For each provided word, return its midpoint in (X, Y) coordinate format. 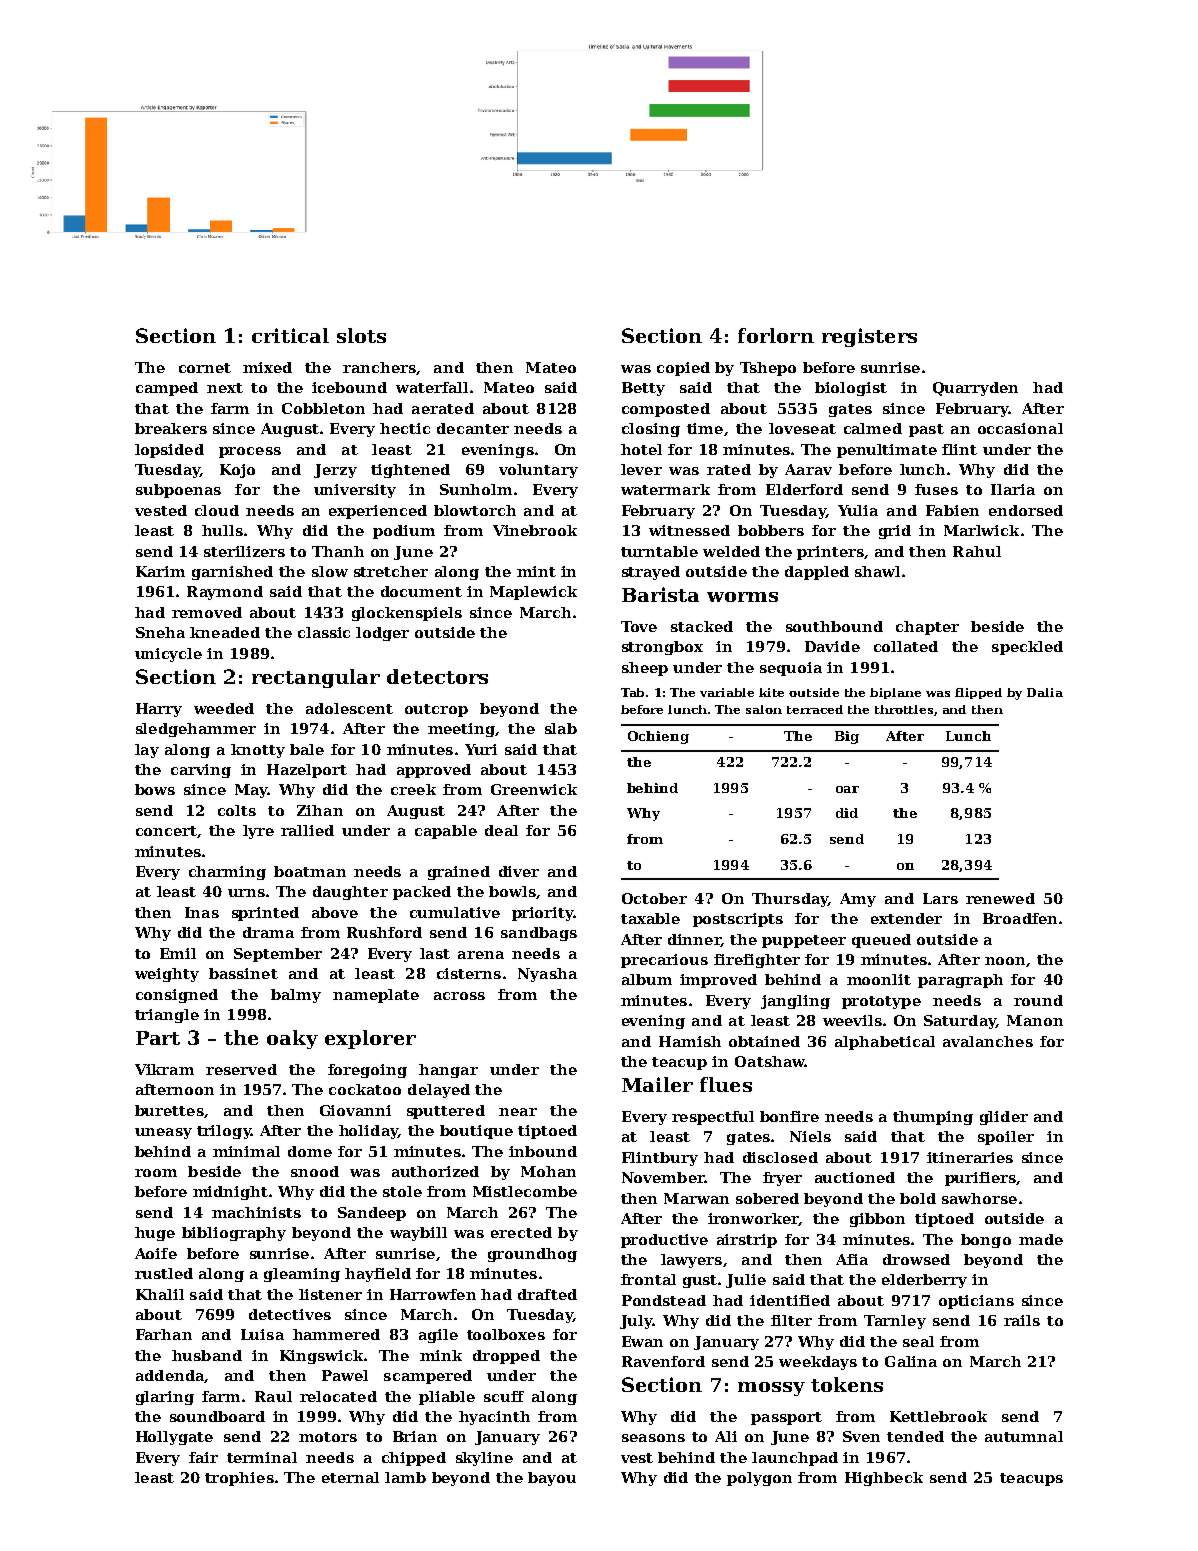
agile (438, 1336)
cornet (205, 368)
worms (742, 597)
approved (434, 771)
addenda (170, 1375)
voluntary (538, 471)
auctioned (855, 1177)
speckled (1027, 648)
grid (895, 532)
